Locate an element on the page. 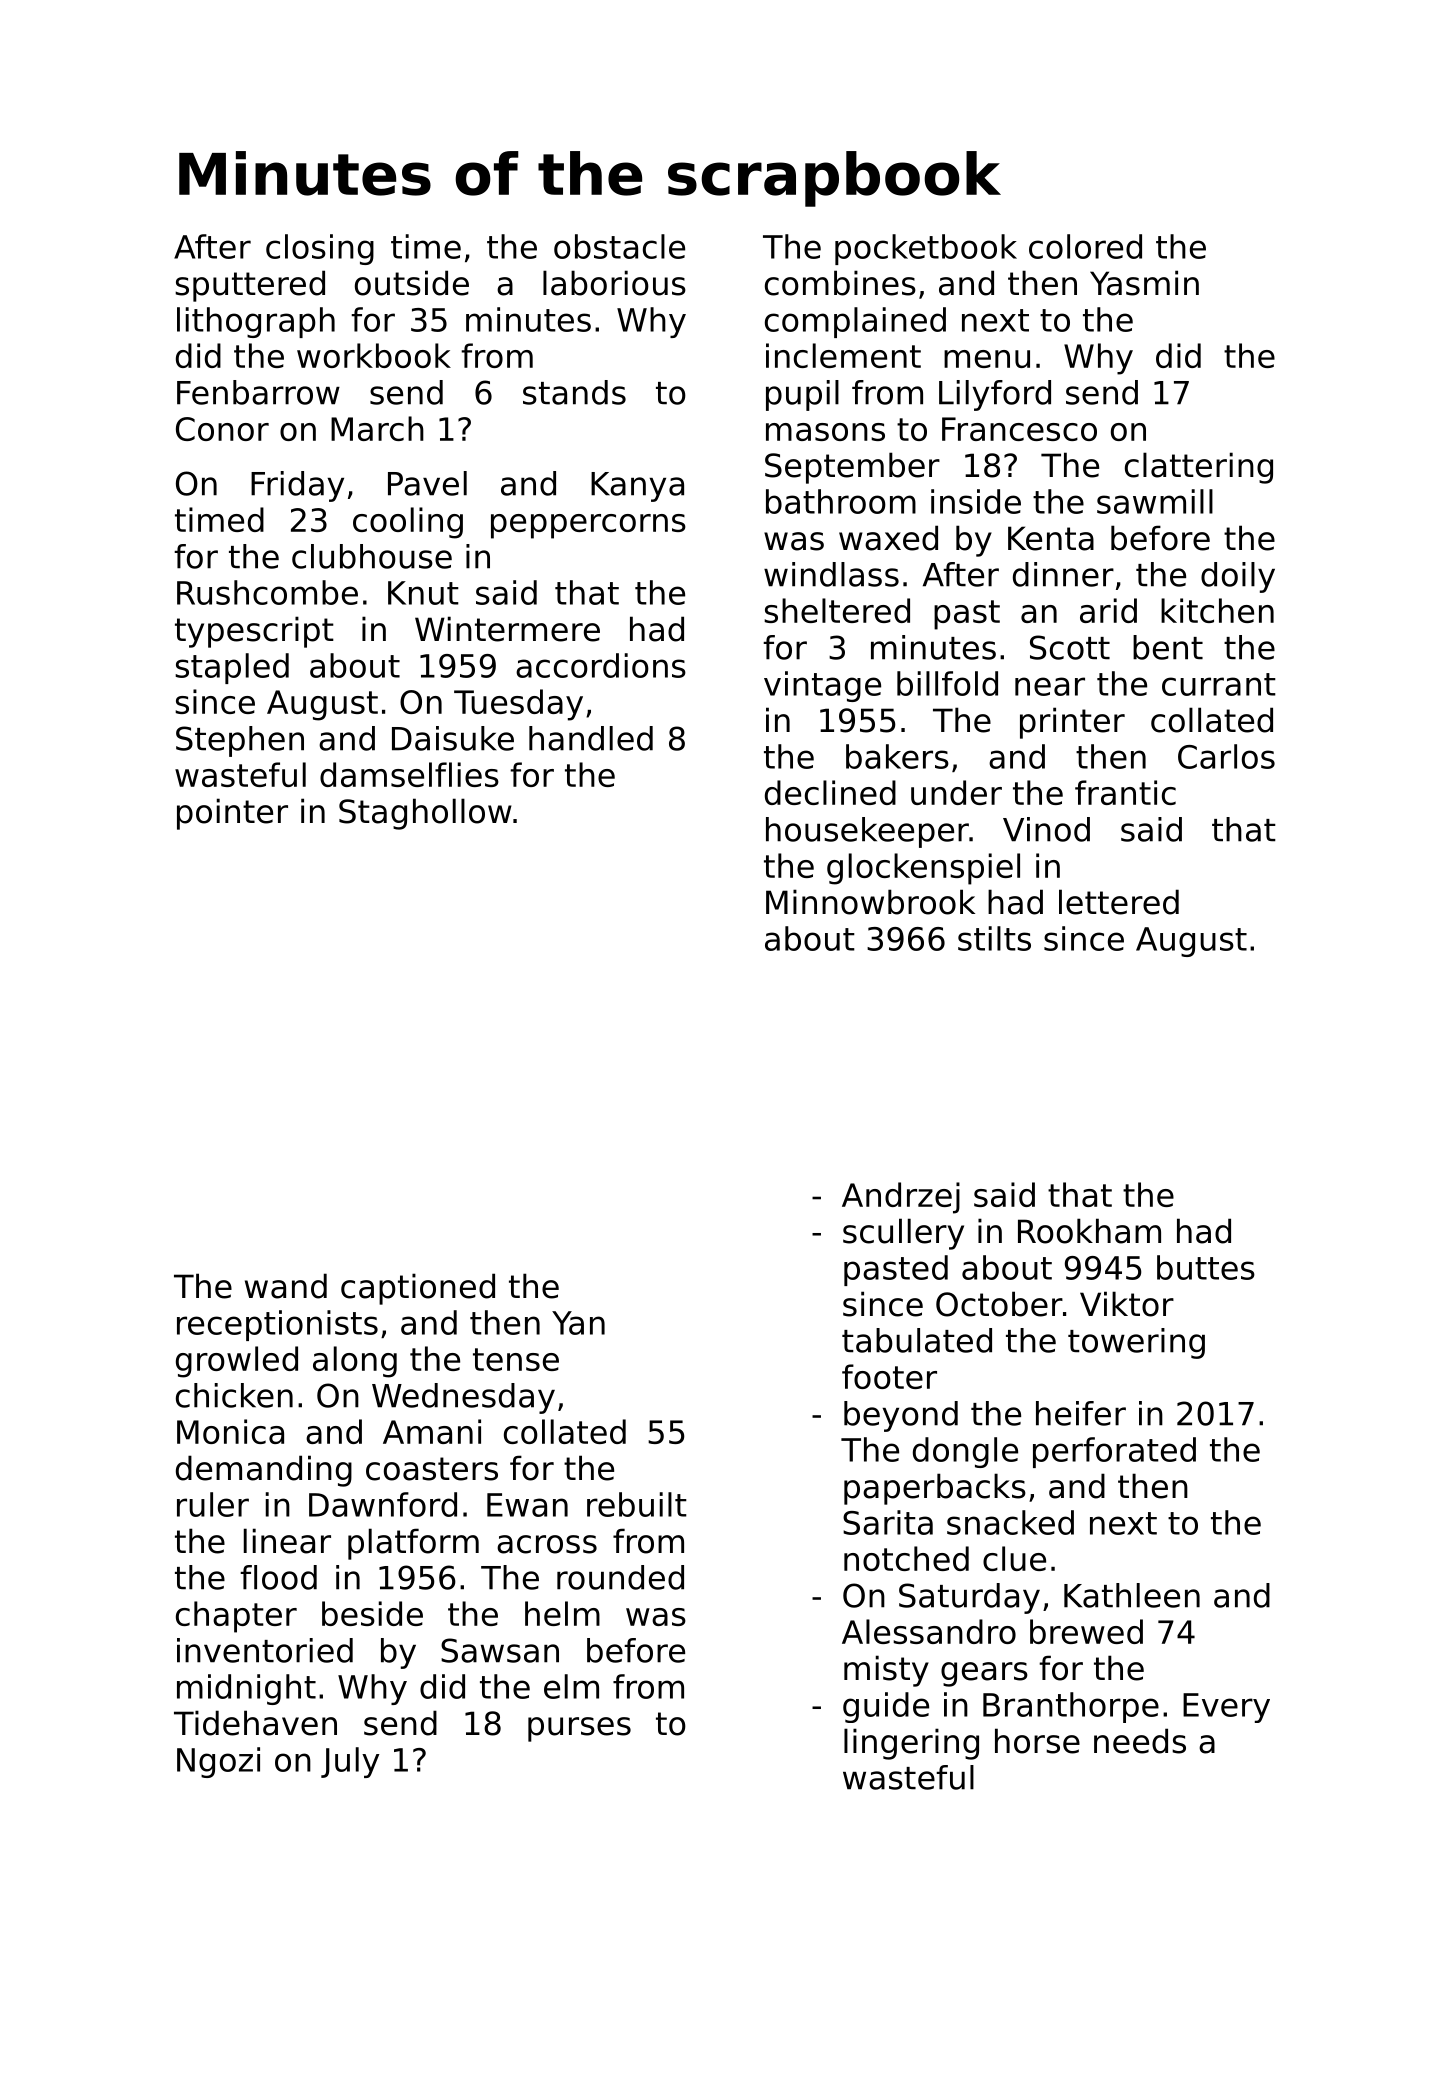 This document has height=2100, width=1450. stilts is located at coordinates (994, 938).
